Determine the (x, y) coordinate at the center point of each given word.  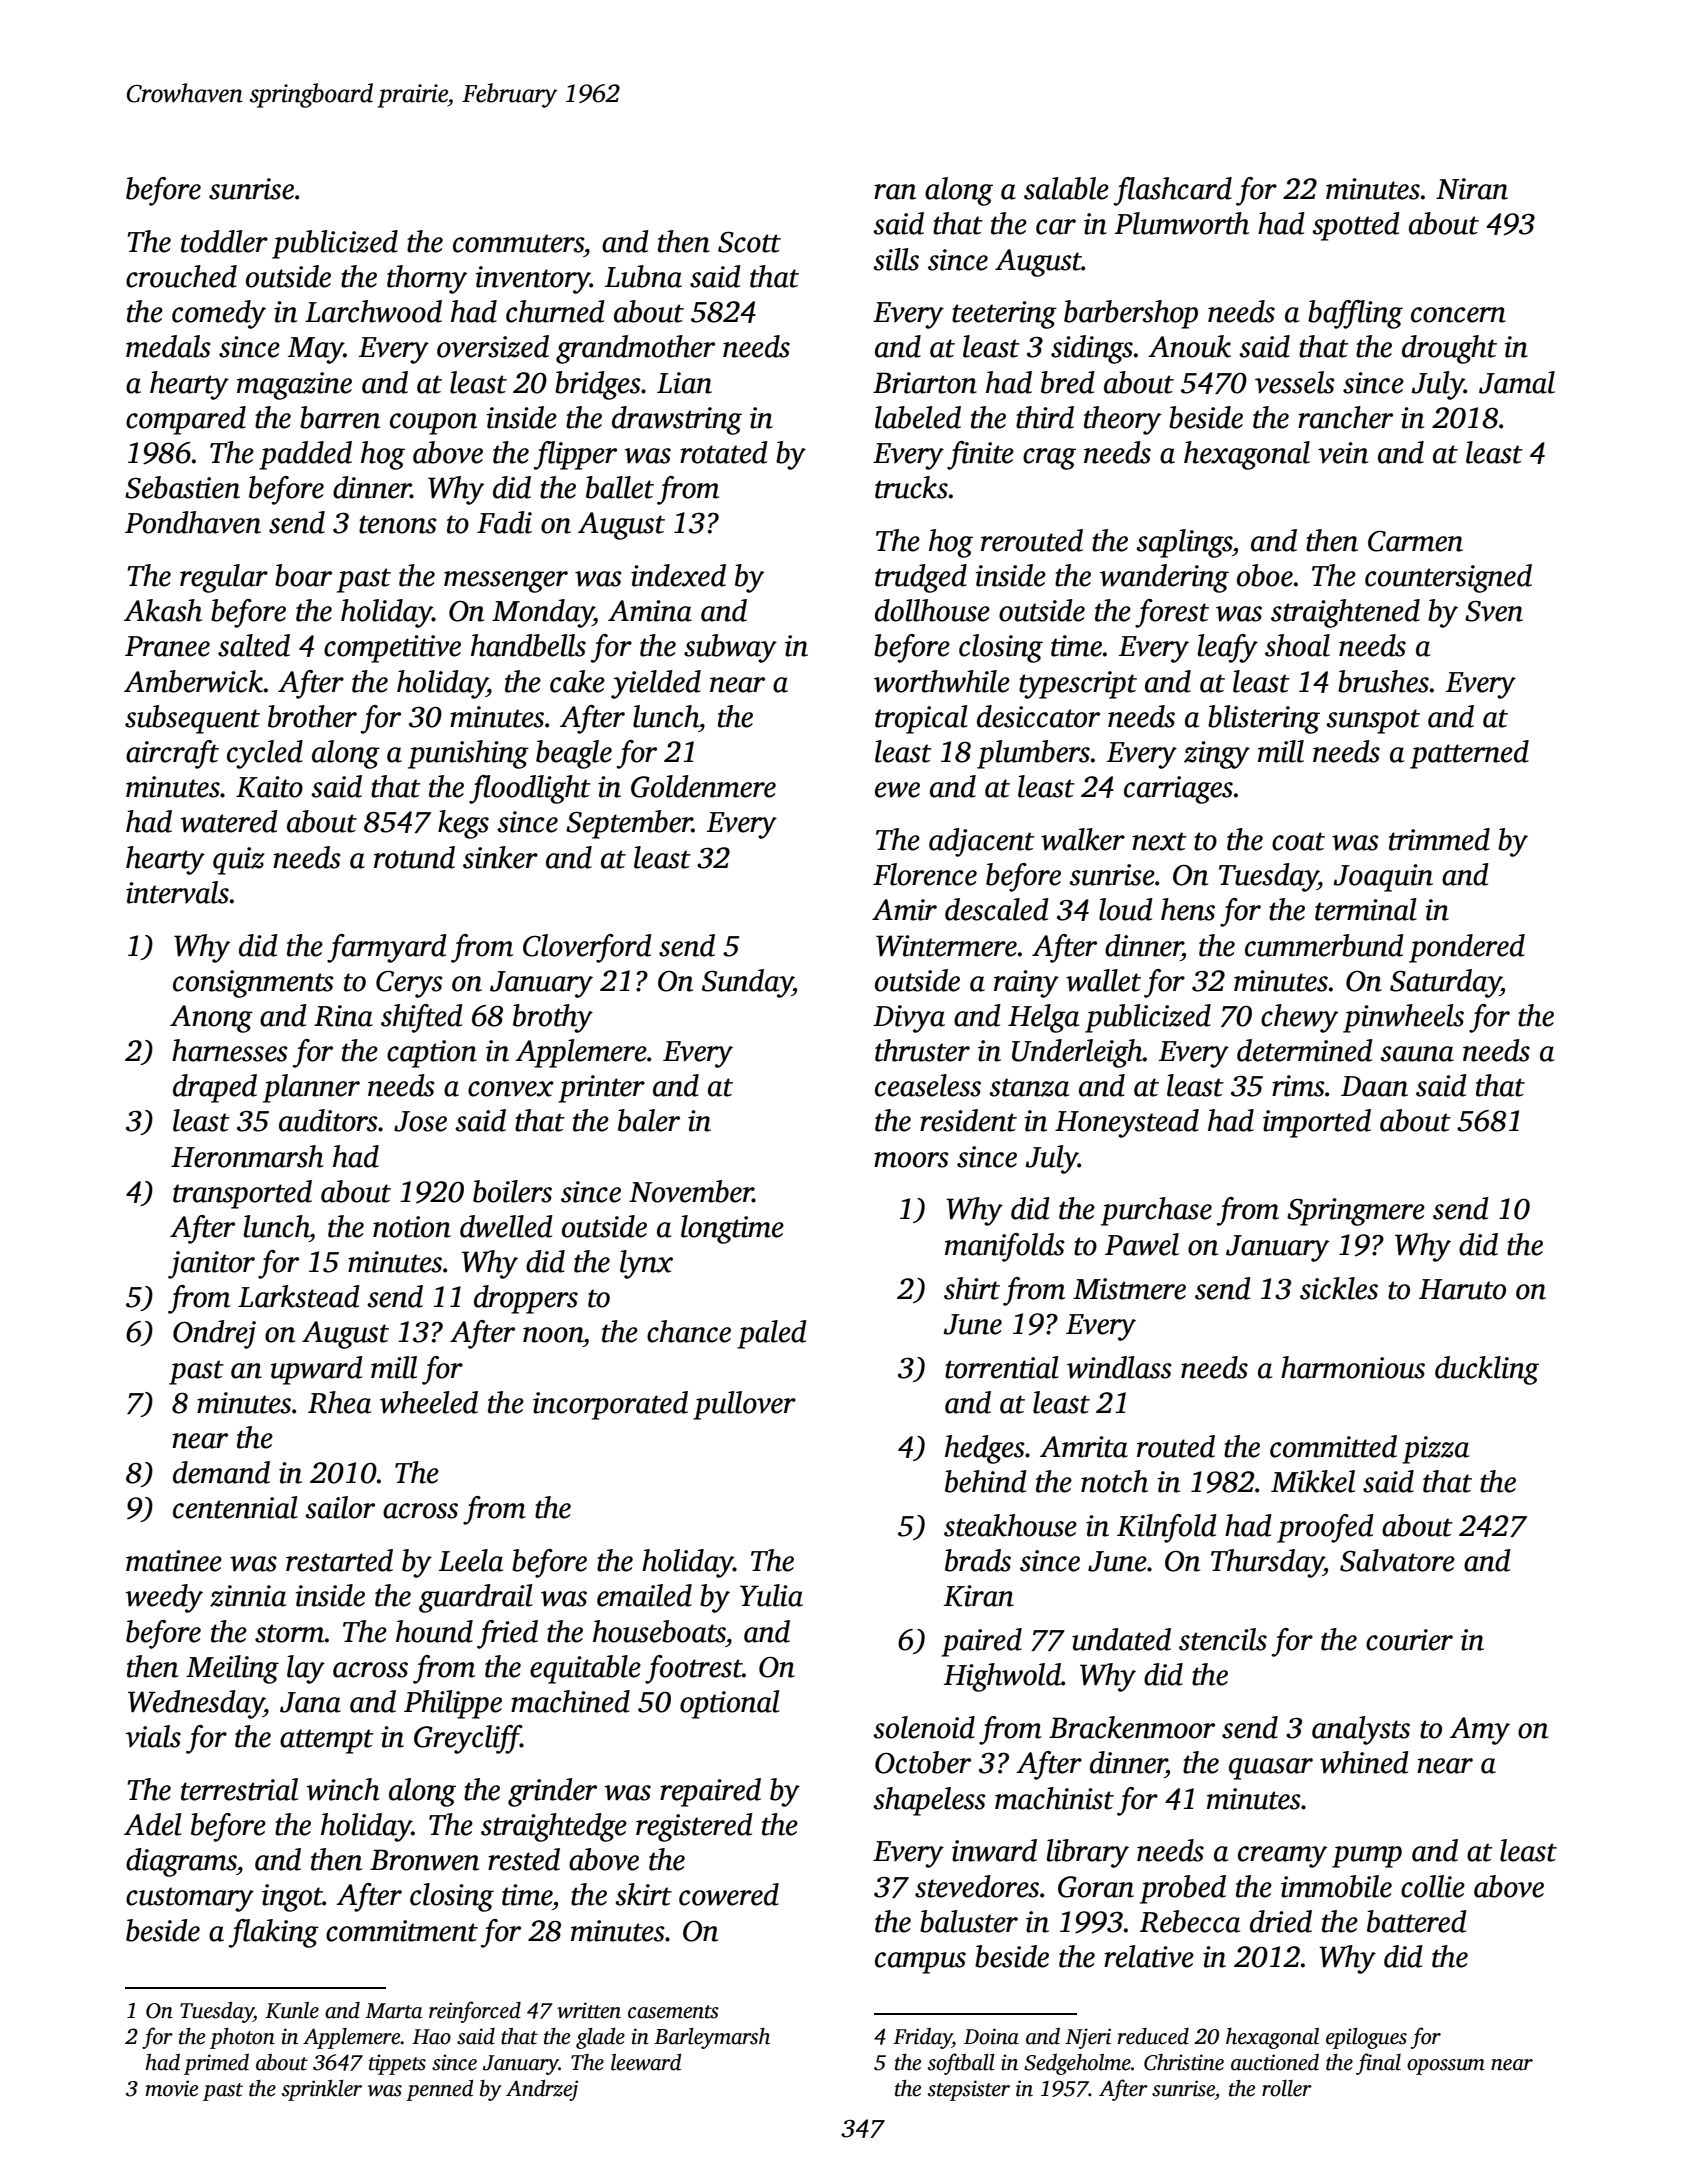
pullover (744, 1405)
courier (1409, 1640)
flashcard (1173, 191)
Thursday (1267, 1563)
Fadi (504, 522)
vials (153, 1736)
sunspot (1373, 721)
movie (171, 2088)
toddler (224, 241)
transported (242, 1194)
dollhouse (932, 610)
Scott (749, 242)
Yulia (771, 1595)
